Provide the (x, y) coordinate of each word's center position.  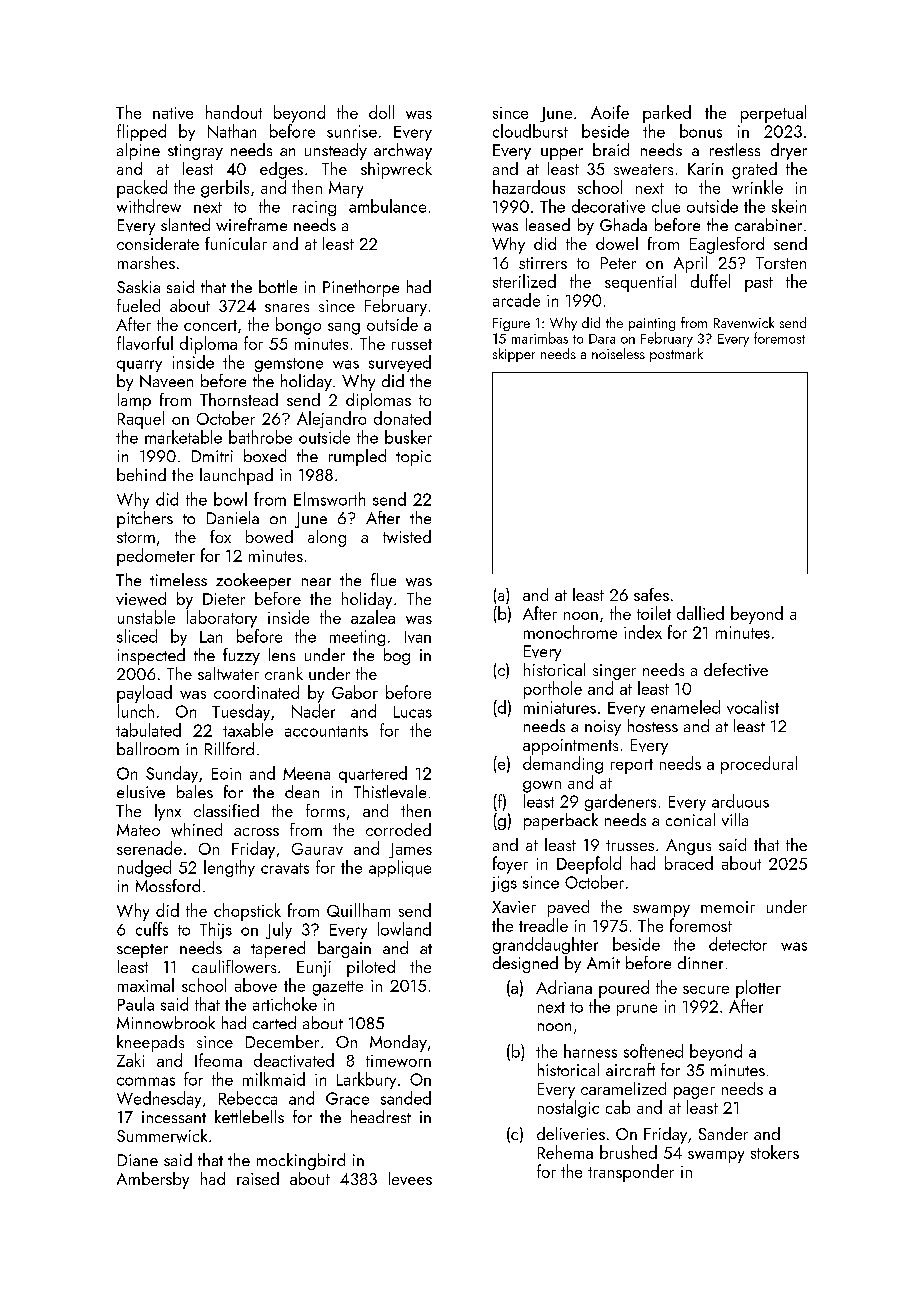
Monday (398, 1043)
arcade (516, 300)
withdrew (149, 206)
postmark (676, 355)
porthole (553, 690)
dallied (700, 613)
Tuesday (241, 712)
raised (258, 1178)
